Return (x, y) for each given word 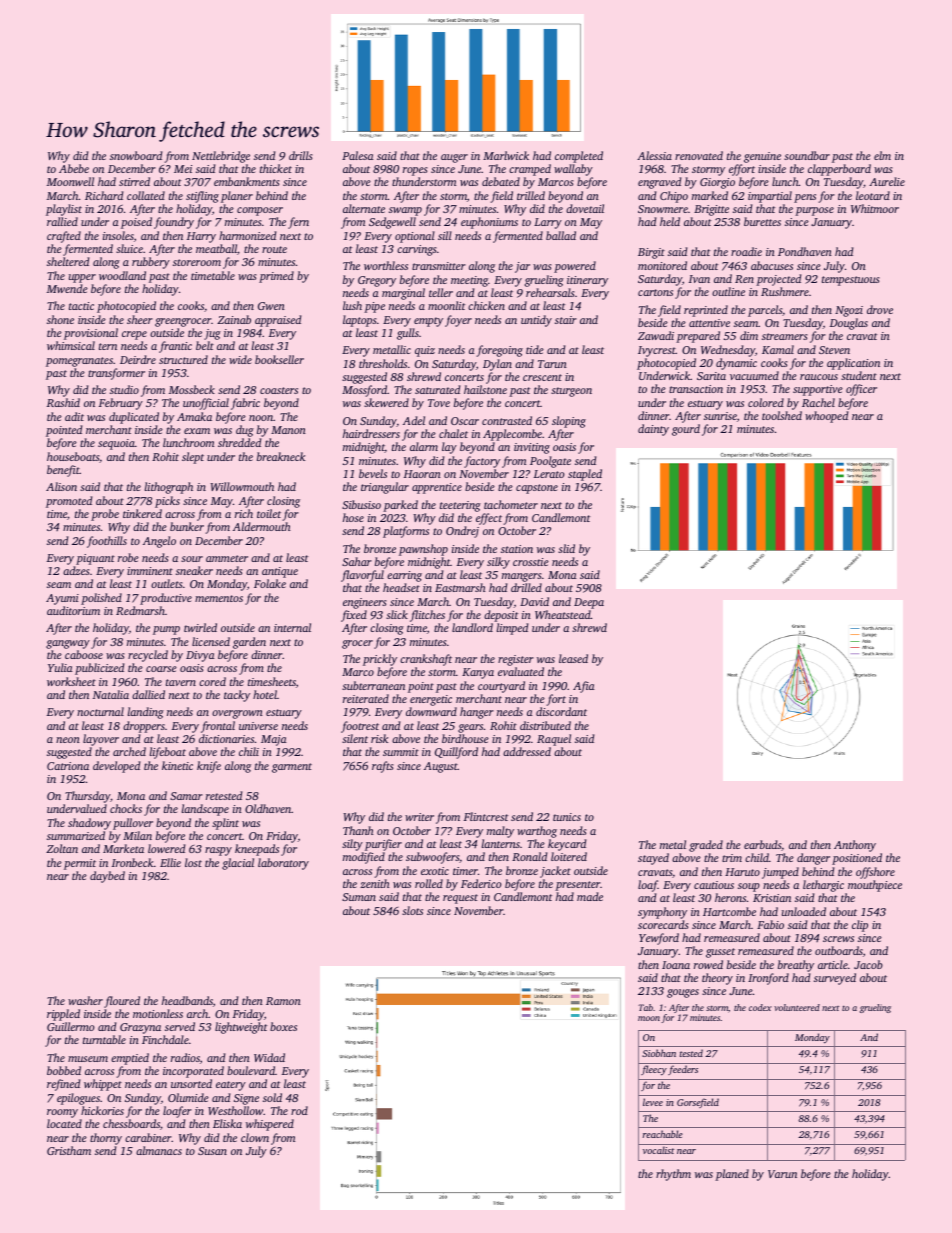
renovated (699, 155)
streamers (785, 336)
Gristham (69, 1150)
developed (116, 767)
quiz (425, 351)
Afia (584, 687)
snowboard (136, 155)
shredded (239, 442)
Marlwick (506, 155)
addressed (527, 751)
